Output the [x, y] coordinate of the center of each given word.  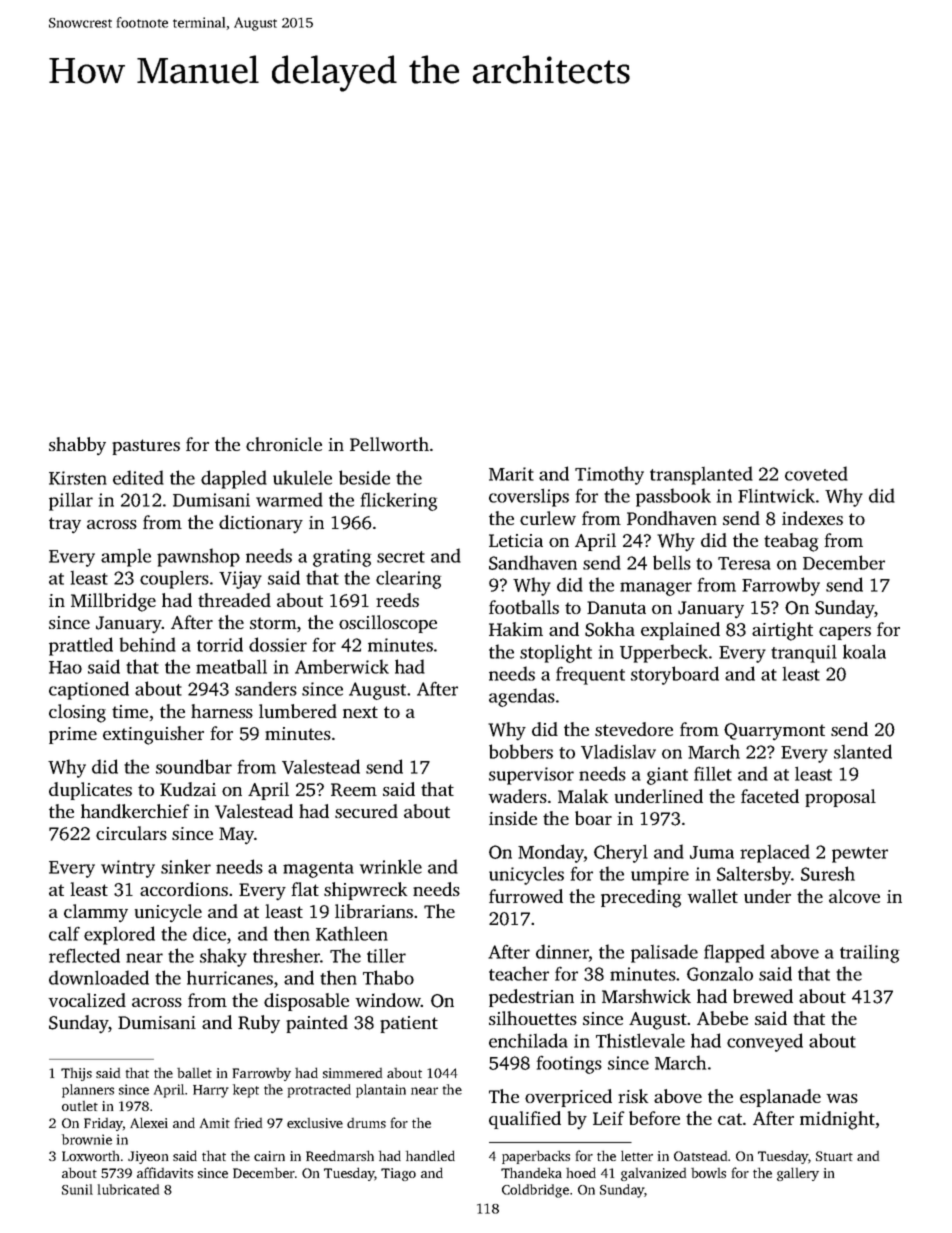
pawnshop [198, 557]
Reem [354, 790]
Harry [211, 1091]
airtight [782, 631]
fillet [713, 774]
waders [518, 796]
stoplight [556, 653]
